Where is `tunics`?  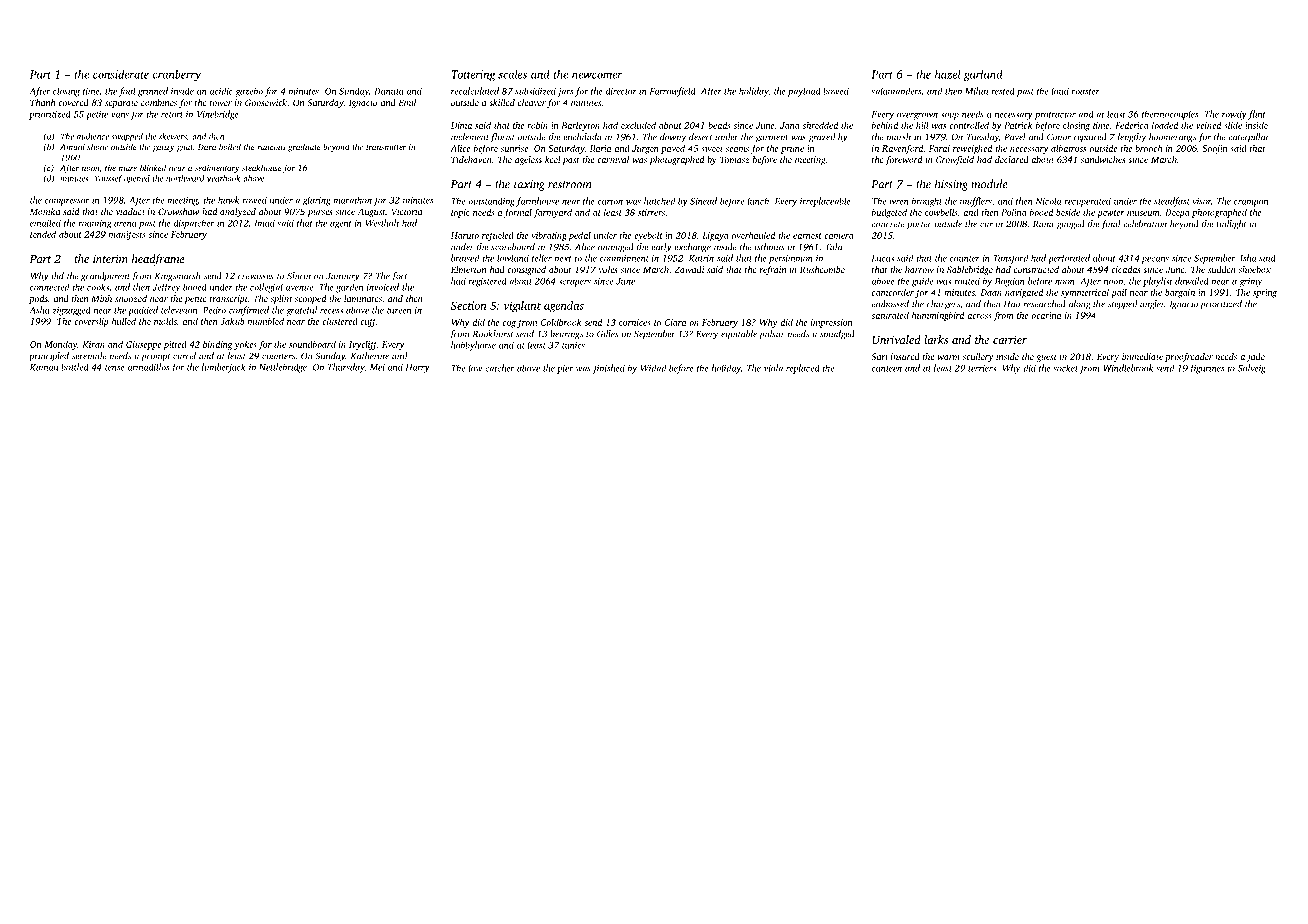 tunics is located at coordinates (573, 345).
